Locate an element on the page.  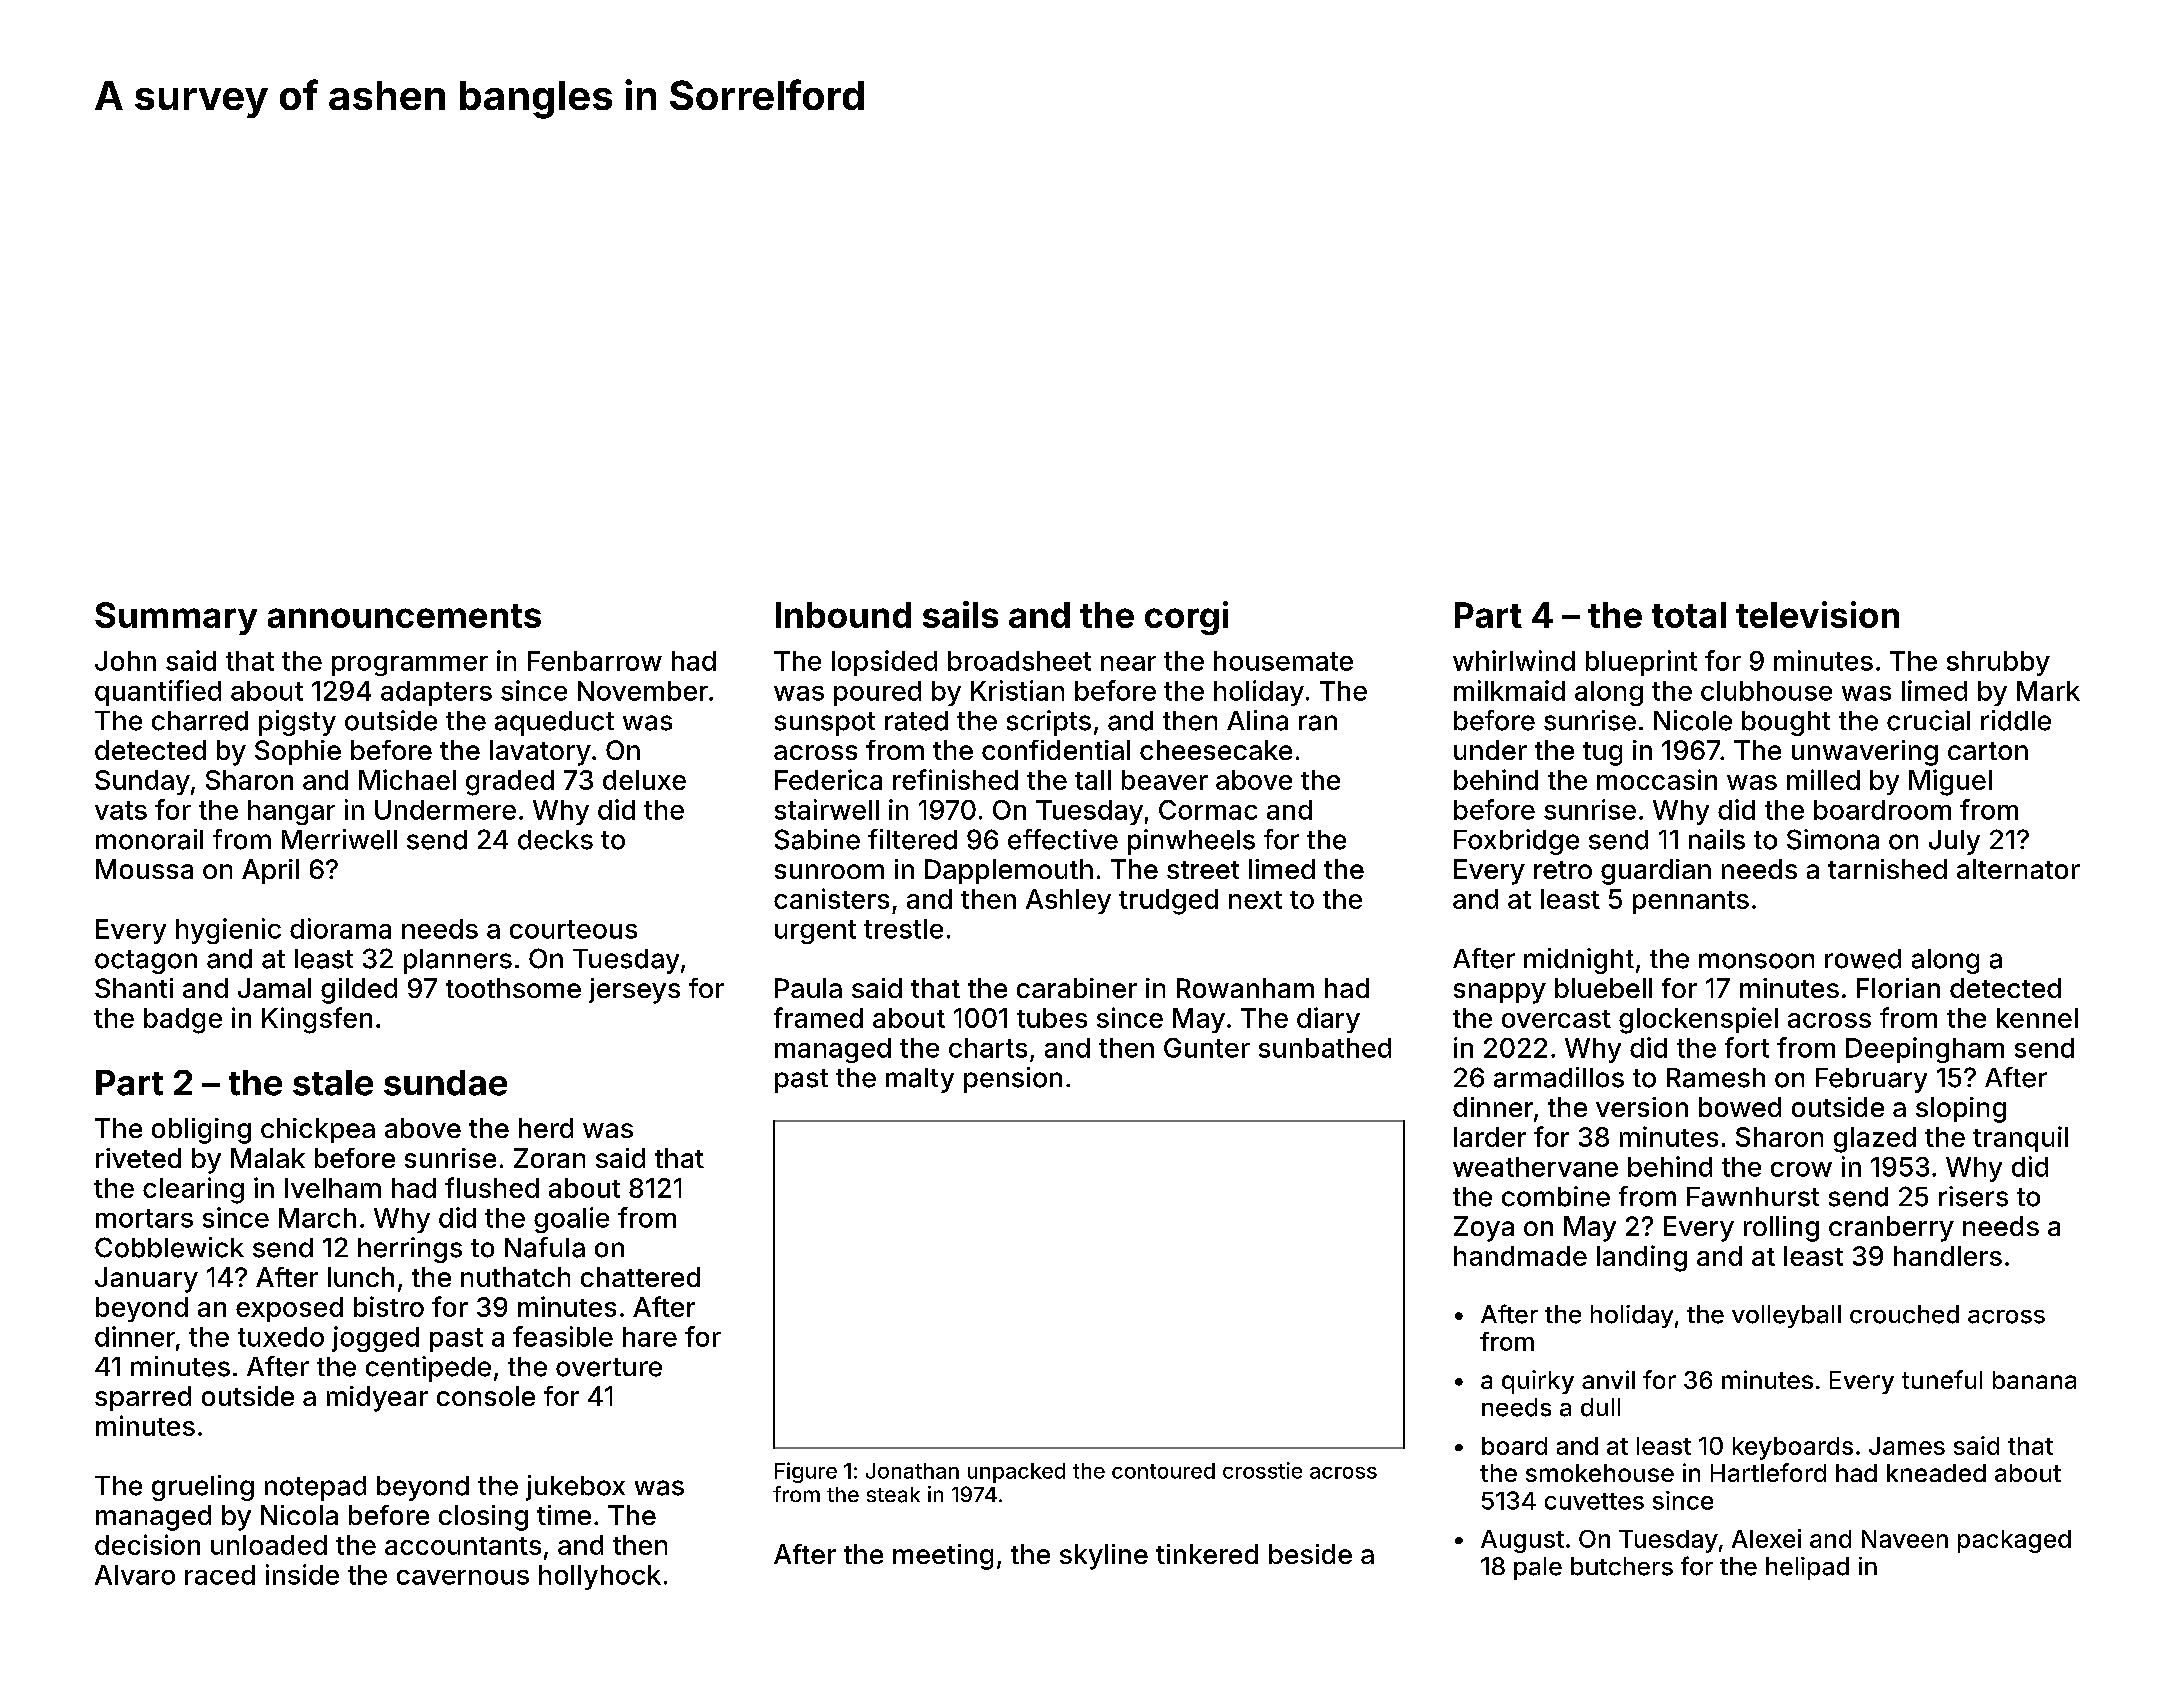
March is located at coordinates (317, 1218).
